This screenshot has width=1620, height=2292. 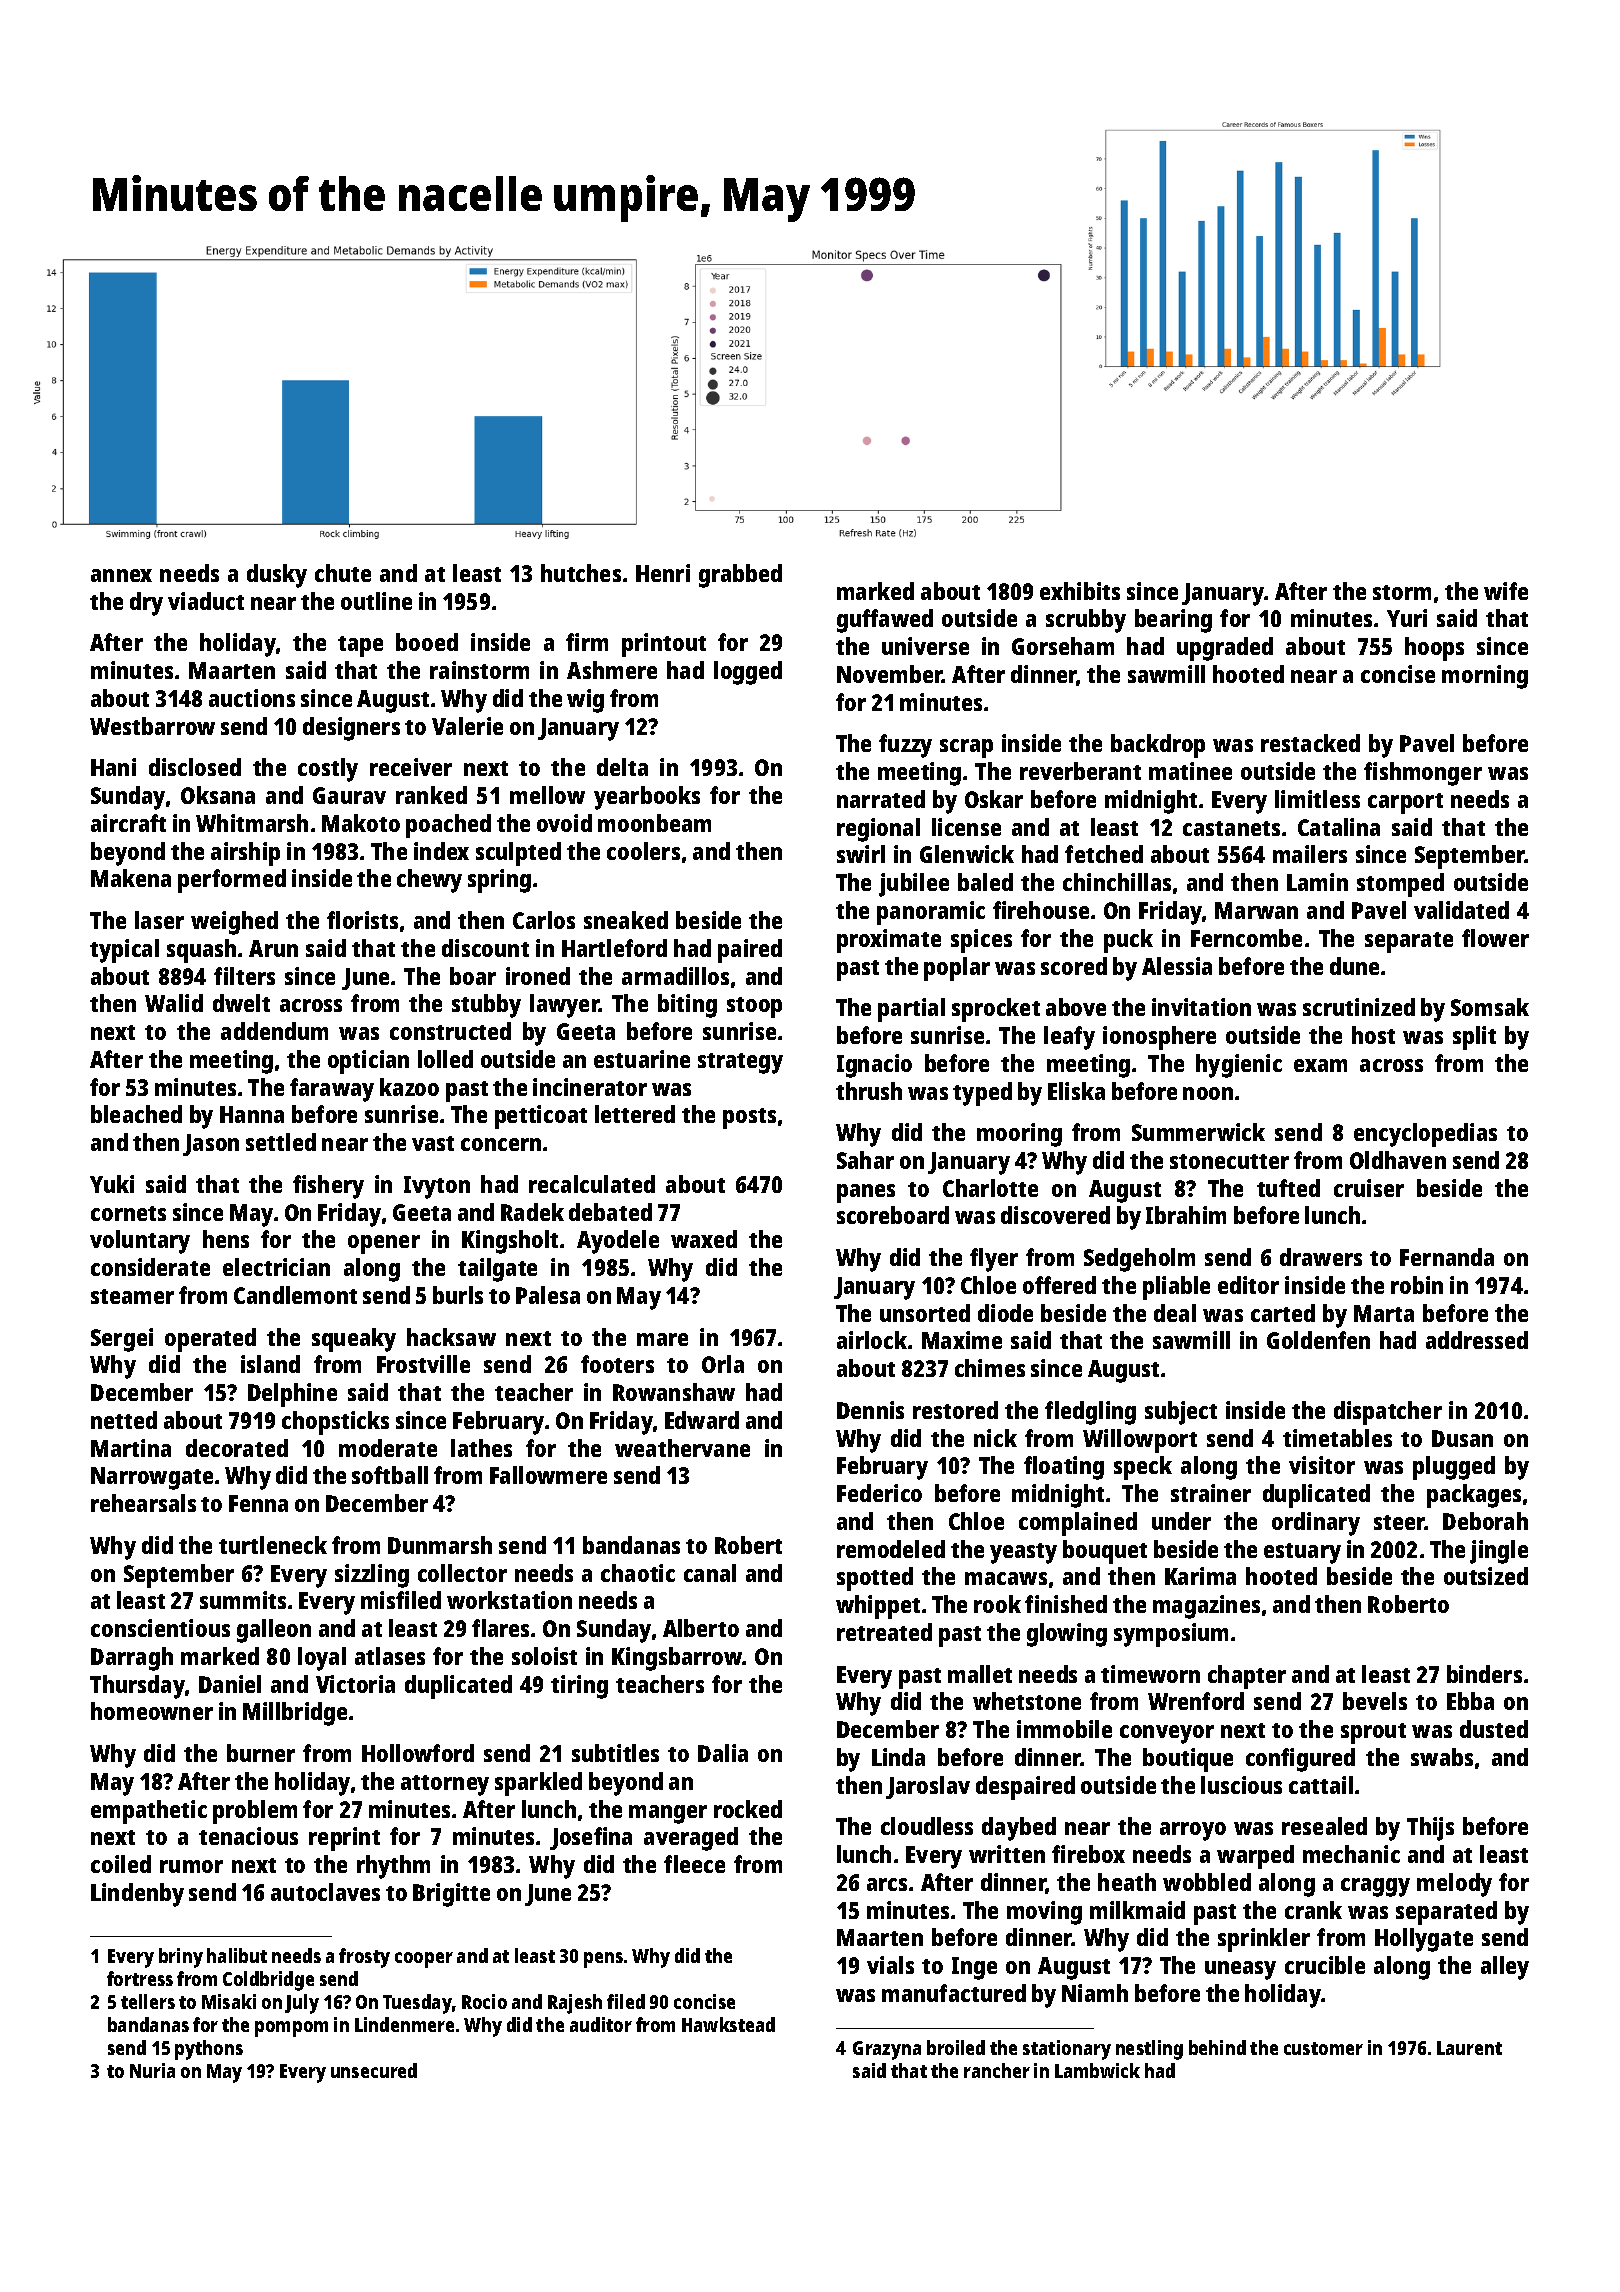 I want to click on annex, so click(x=121, y=575).
